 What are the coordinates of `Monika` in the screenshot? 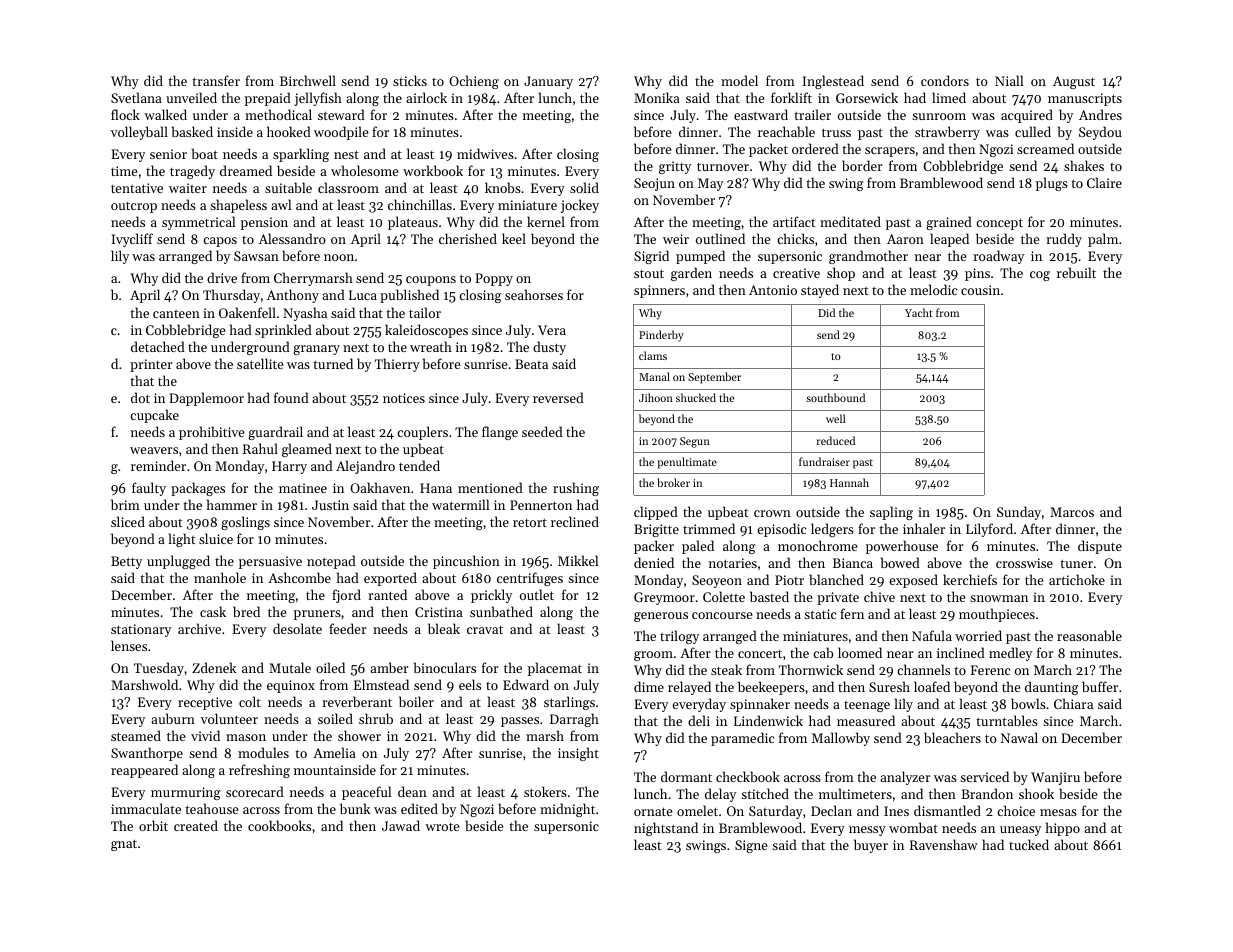 It's located at (657, 97).
